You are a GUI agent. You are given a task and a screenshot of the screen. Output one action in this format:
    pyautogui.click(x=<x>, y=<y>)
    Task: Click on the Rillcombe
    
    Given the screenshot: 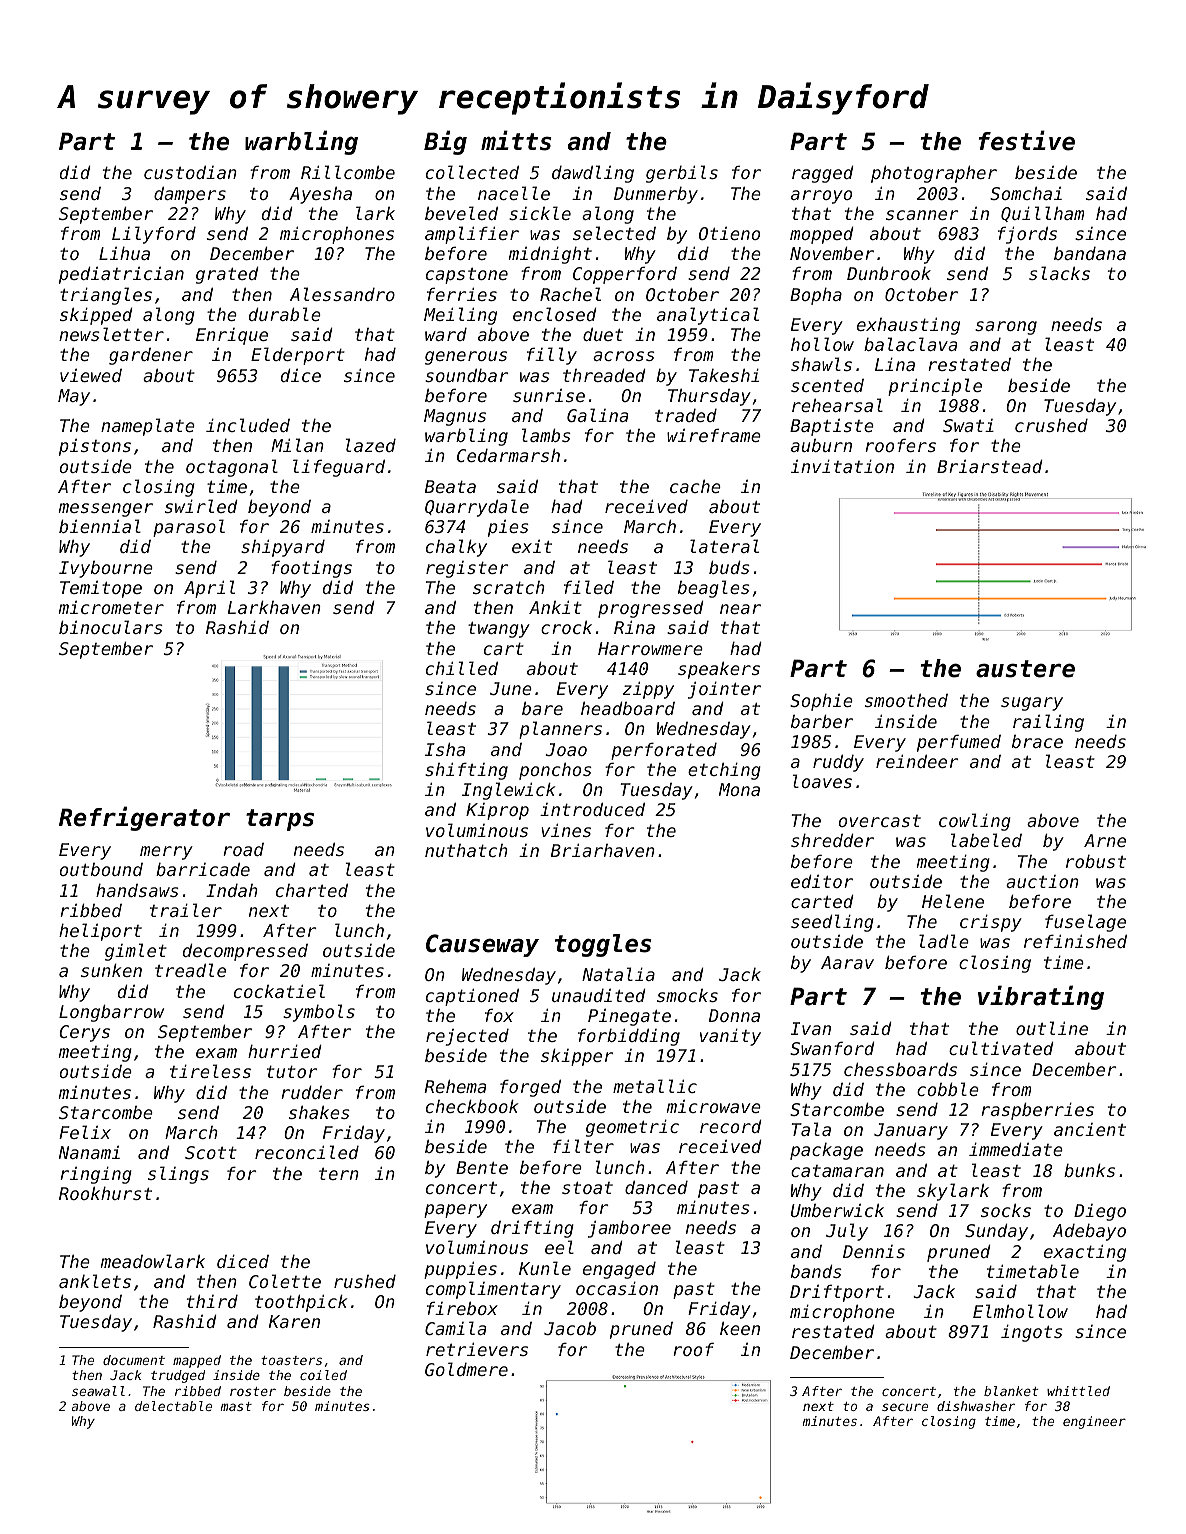 What is the action you would take?
    pyautogui.click(x=348, y=172)
